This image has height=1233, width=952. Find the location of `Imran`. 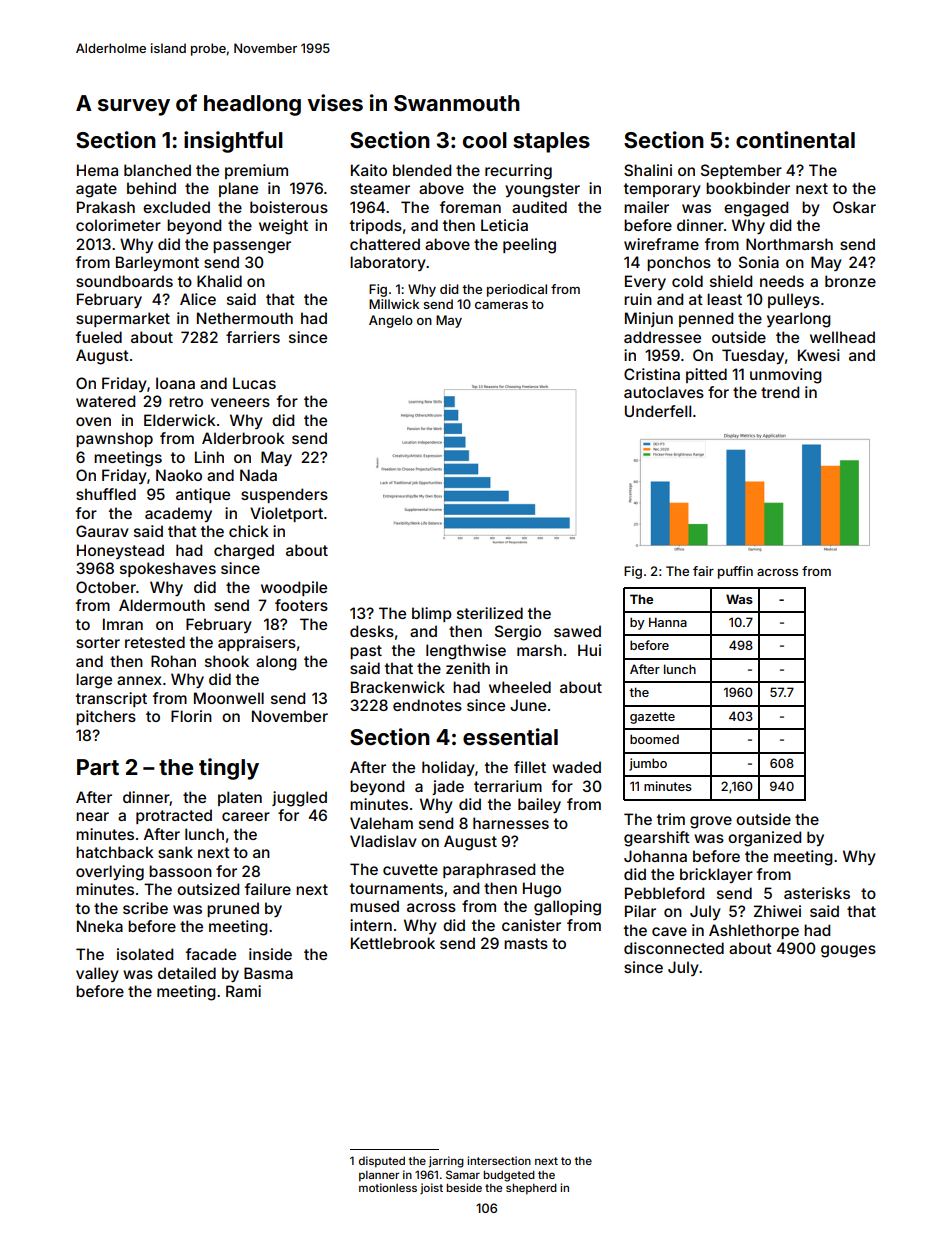

Imran is located at coordinates (123, 624).
